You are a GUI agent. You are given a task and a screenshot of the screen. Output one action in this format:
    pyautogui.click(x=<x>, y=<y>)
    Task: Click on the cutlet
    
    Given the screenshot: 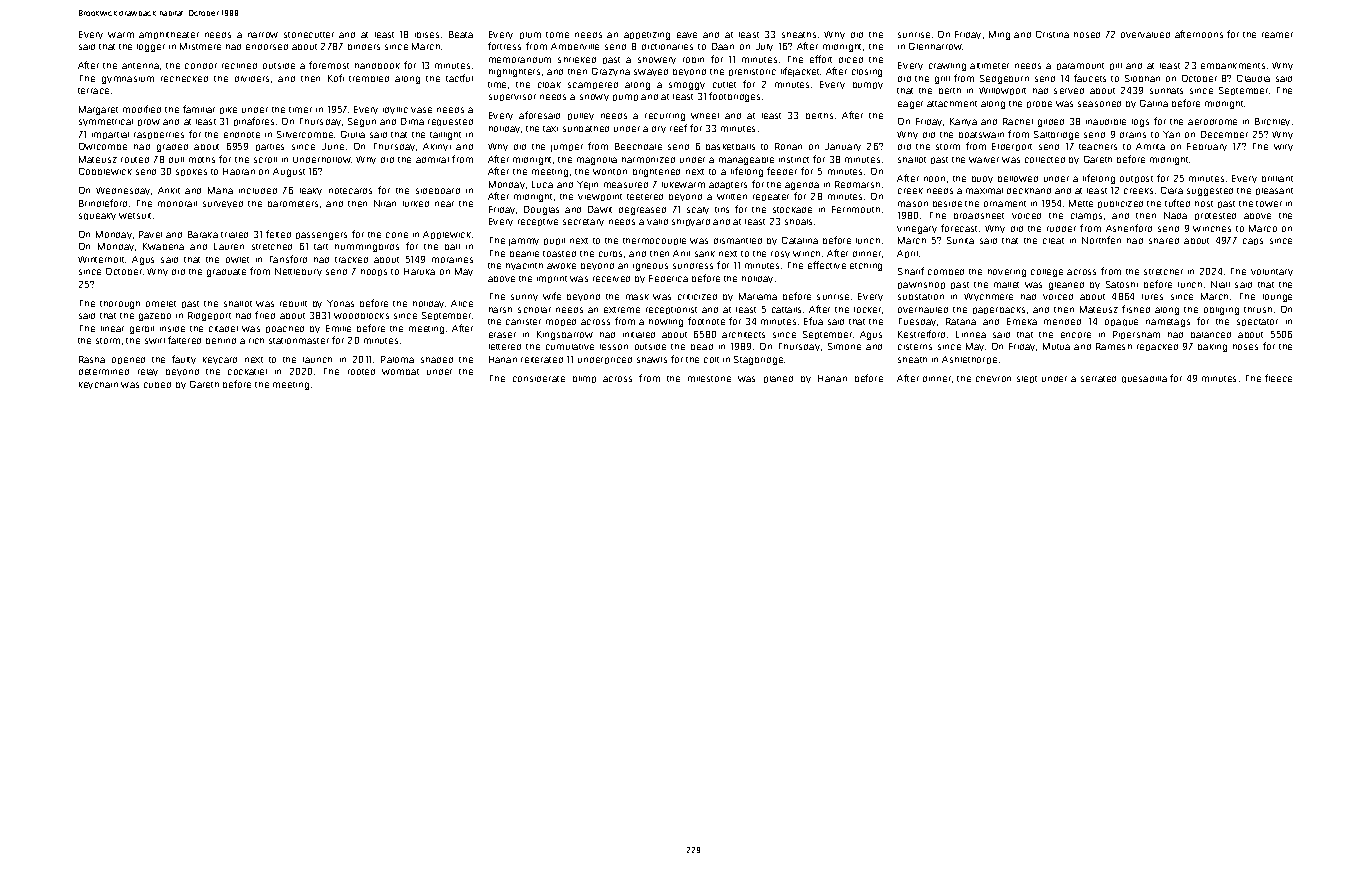 What is the action you would take?
    pyautogui.click(x=724, y=85)
